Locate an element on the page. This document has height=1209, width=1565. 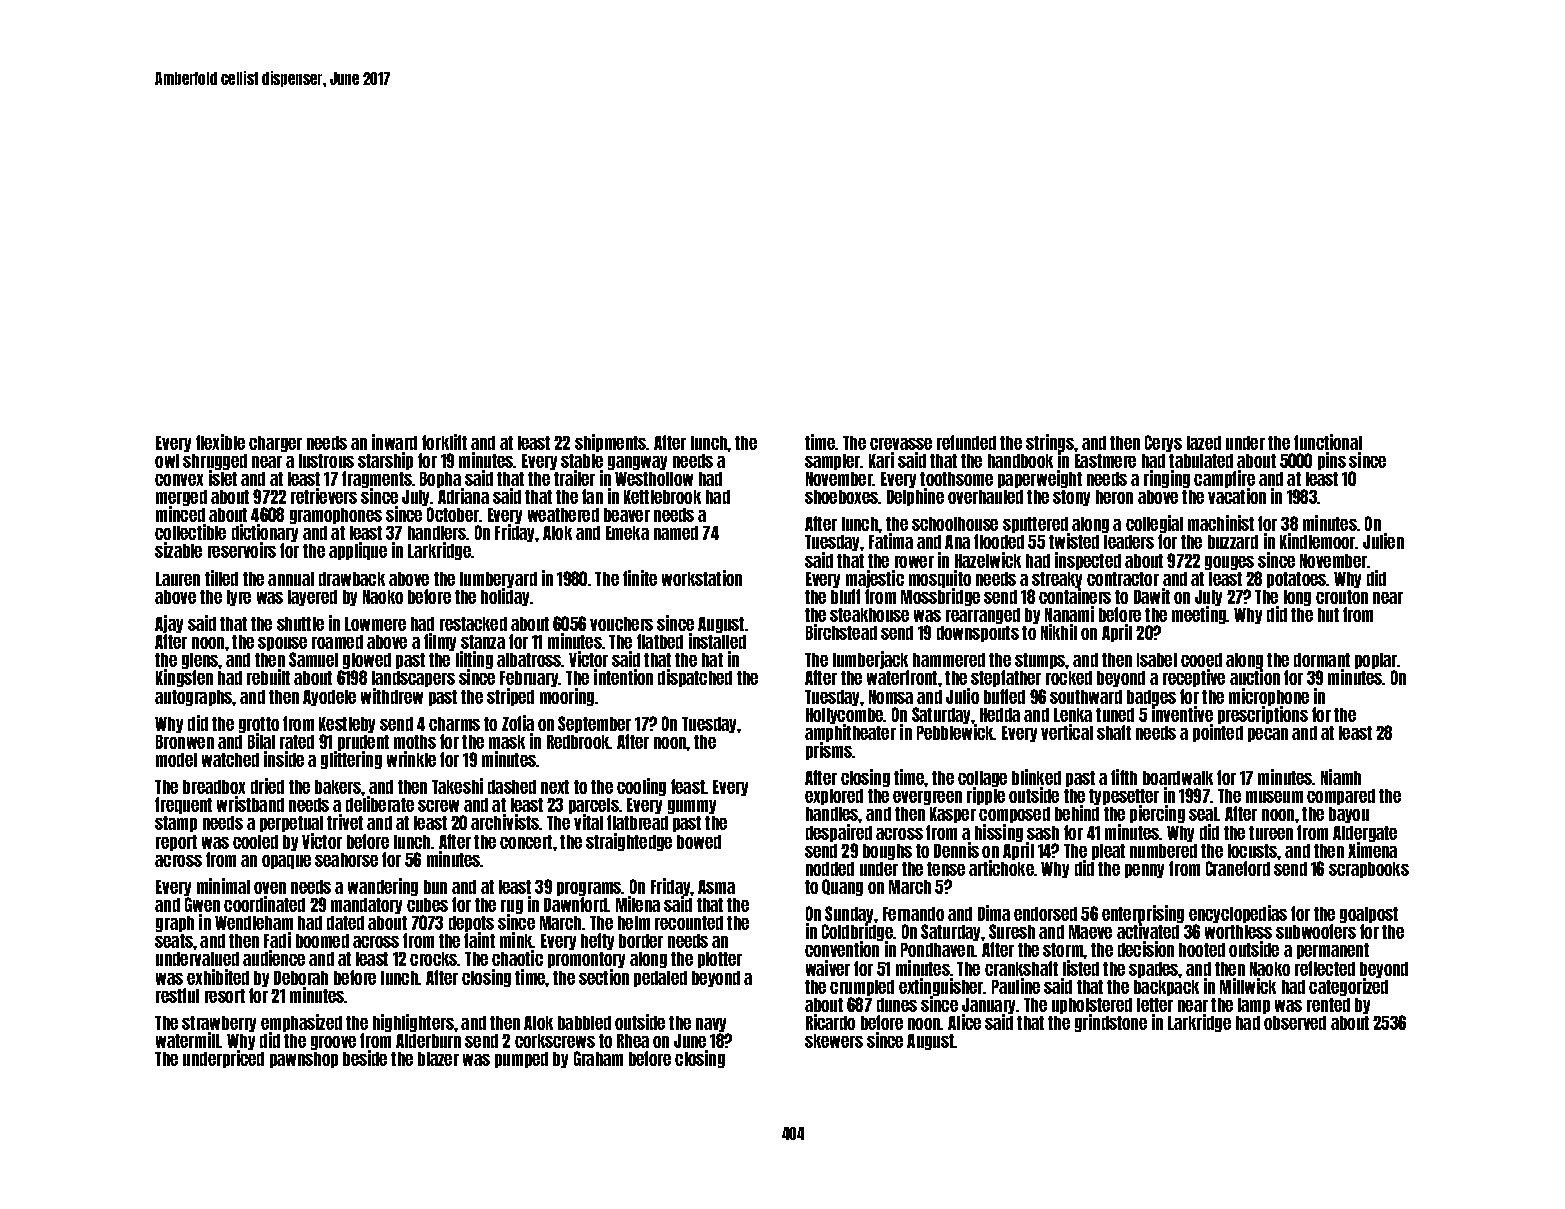
applique is located at coordinates (358, 551).
